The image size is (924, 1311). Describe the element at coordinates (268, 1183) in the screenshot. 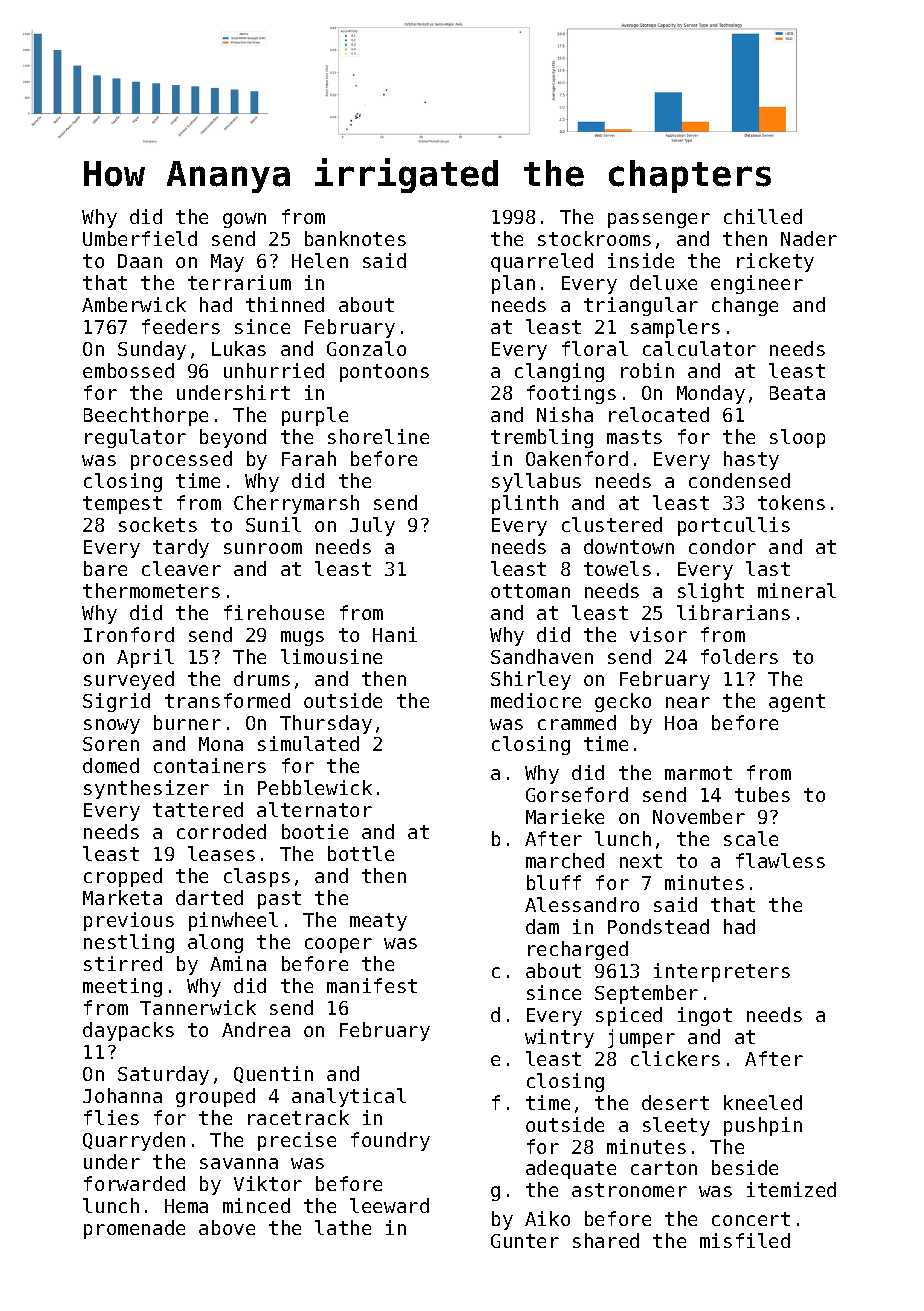

I see `Viktor` at that location.
